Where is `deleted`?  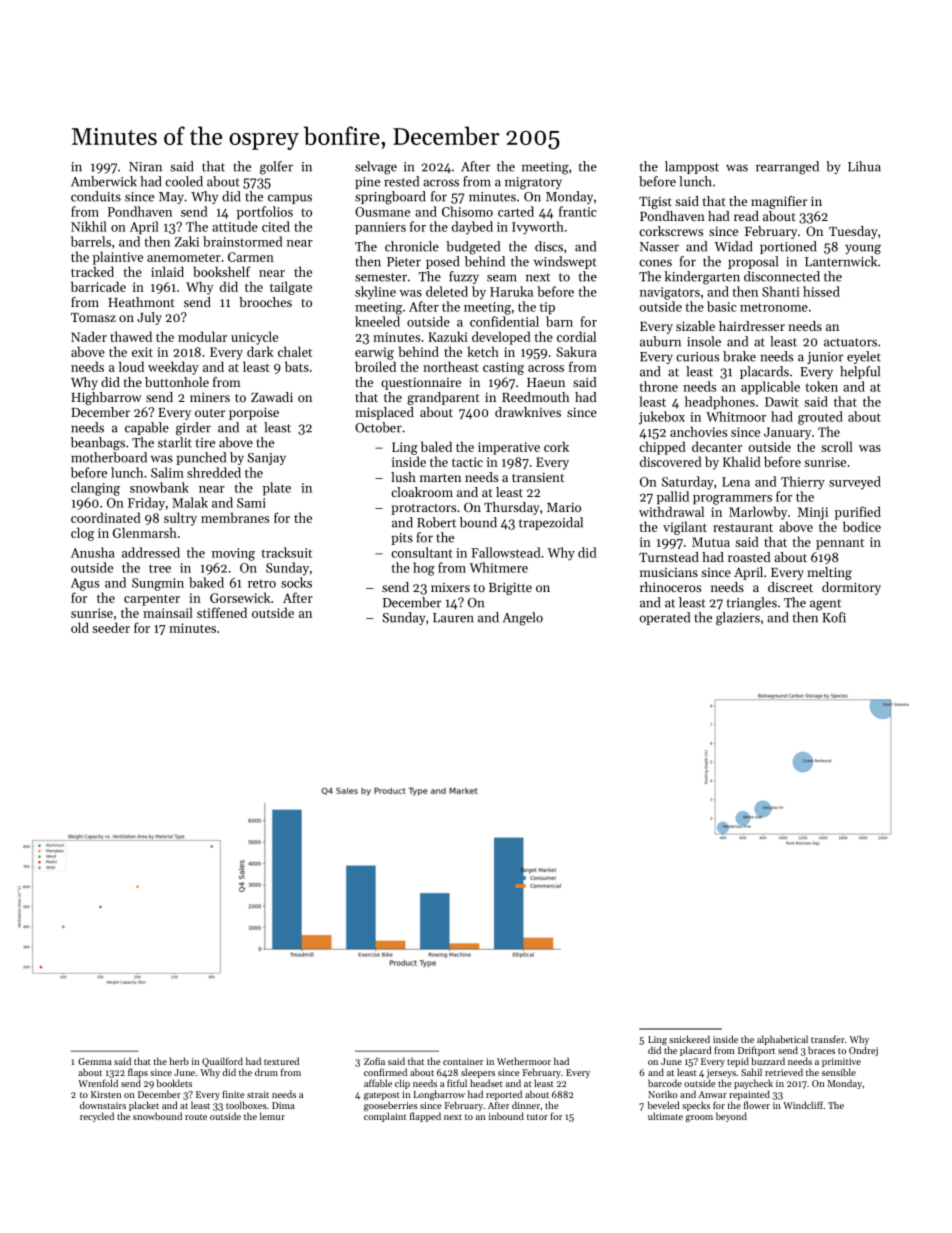
deleted is located at coordinates (447, 291).
